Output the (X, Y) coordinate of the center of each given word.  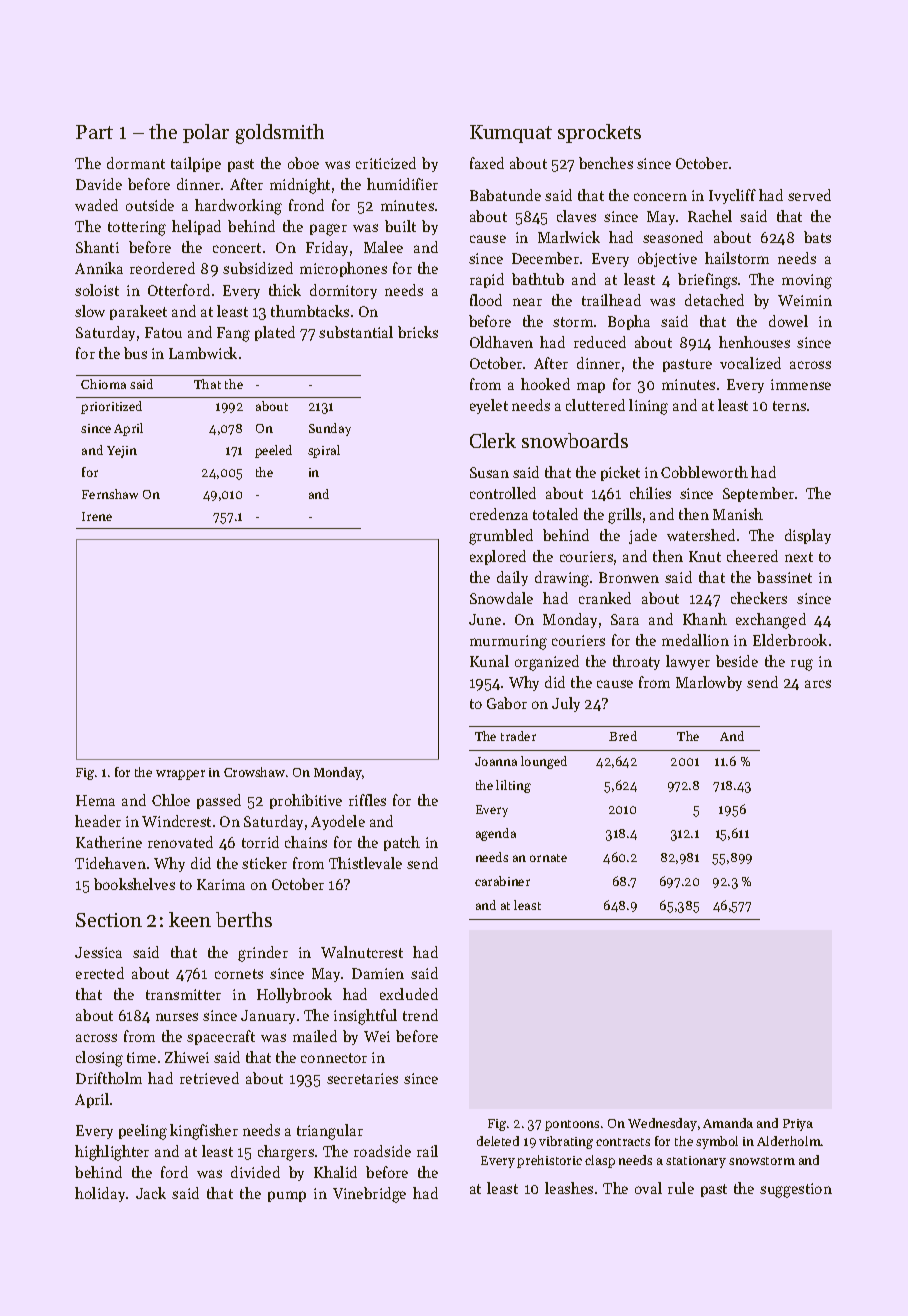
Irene (97, 516)
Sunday (330, 429)
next (799, 557)
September (758, 494)
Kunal (489, 661)
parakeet (138, 312)
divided (255, 1172)
